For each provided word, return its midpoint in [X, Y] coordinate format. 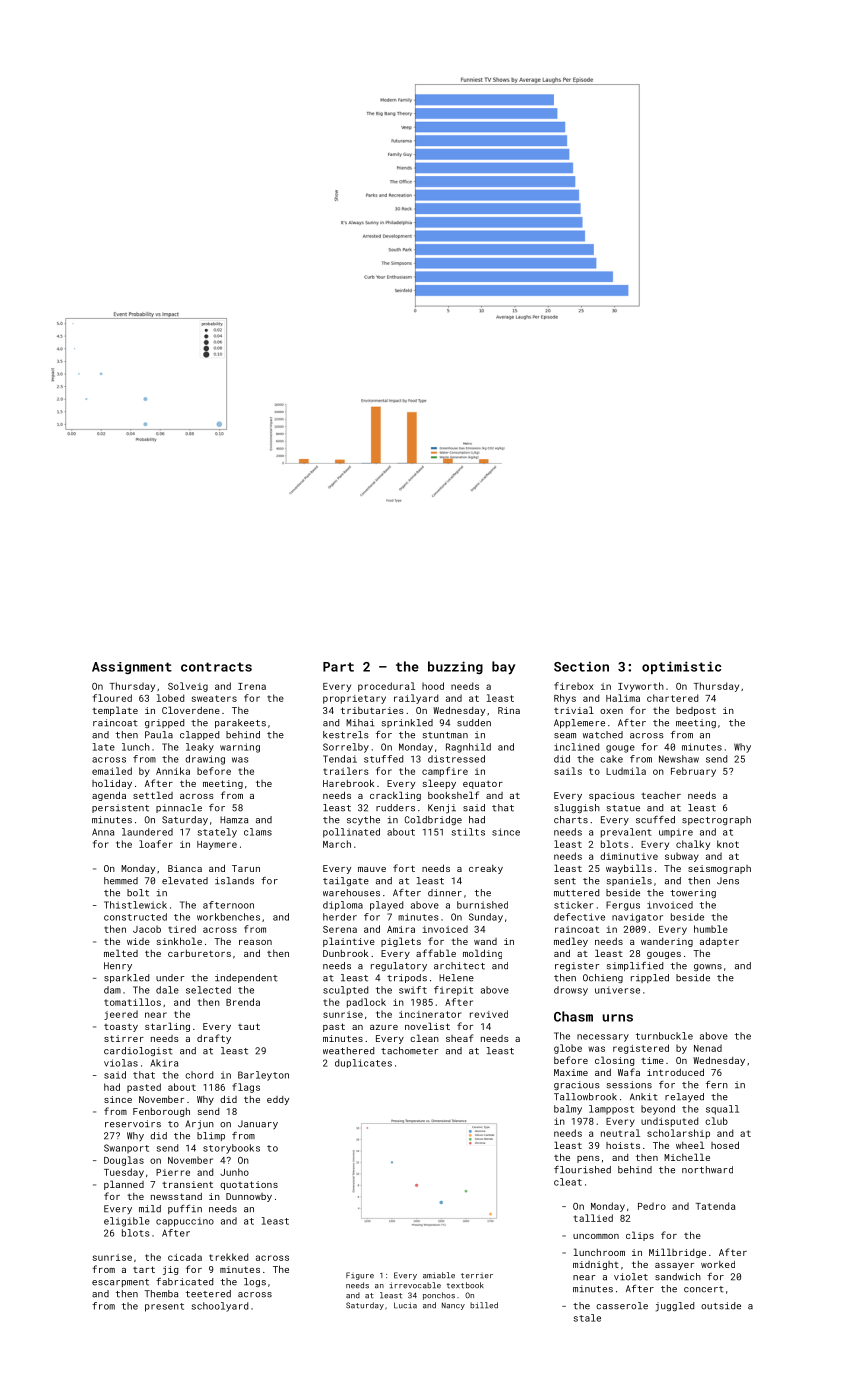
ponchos [439, 1296]
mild [150, 1209]
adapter [719, 942]
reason [255, 942]
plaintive [349, 942]
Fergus [623, 906]
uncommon [596, 1236]
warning [240, 748]
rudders [395, 808]
